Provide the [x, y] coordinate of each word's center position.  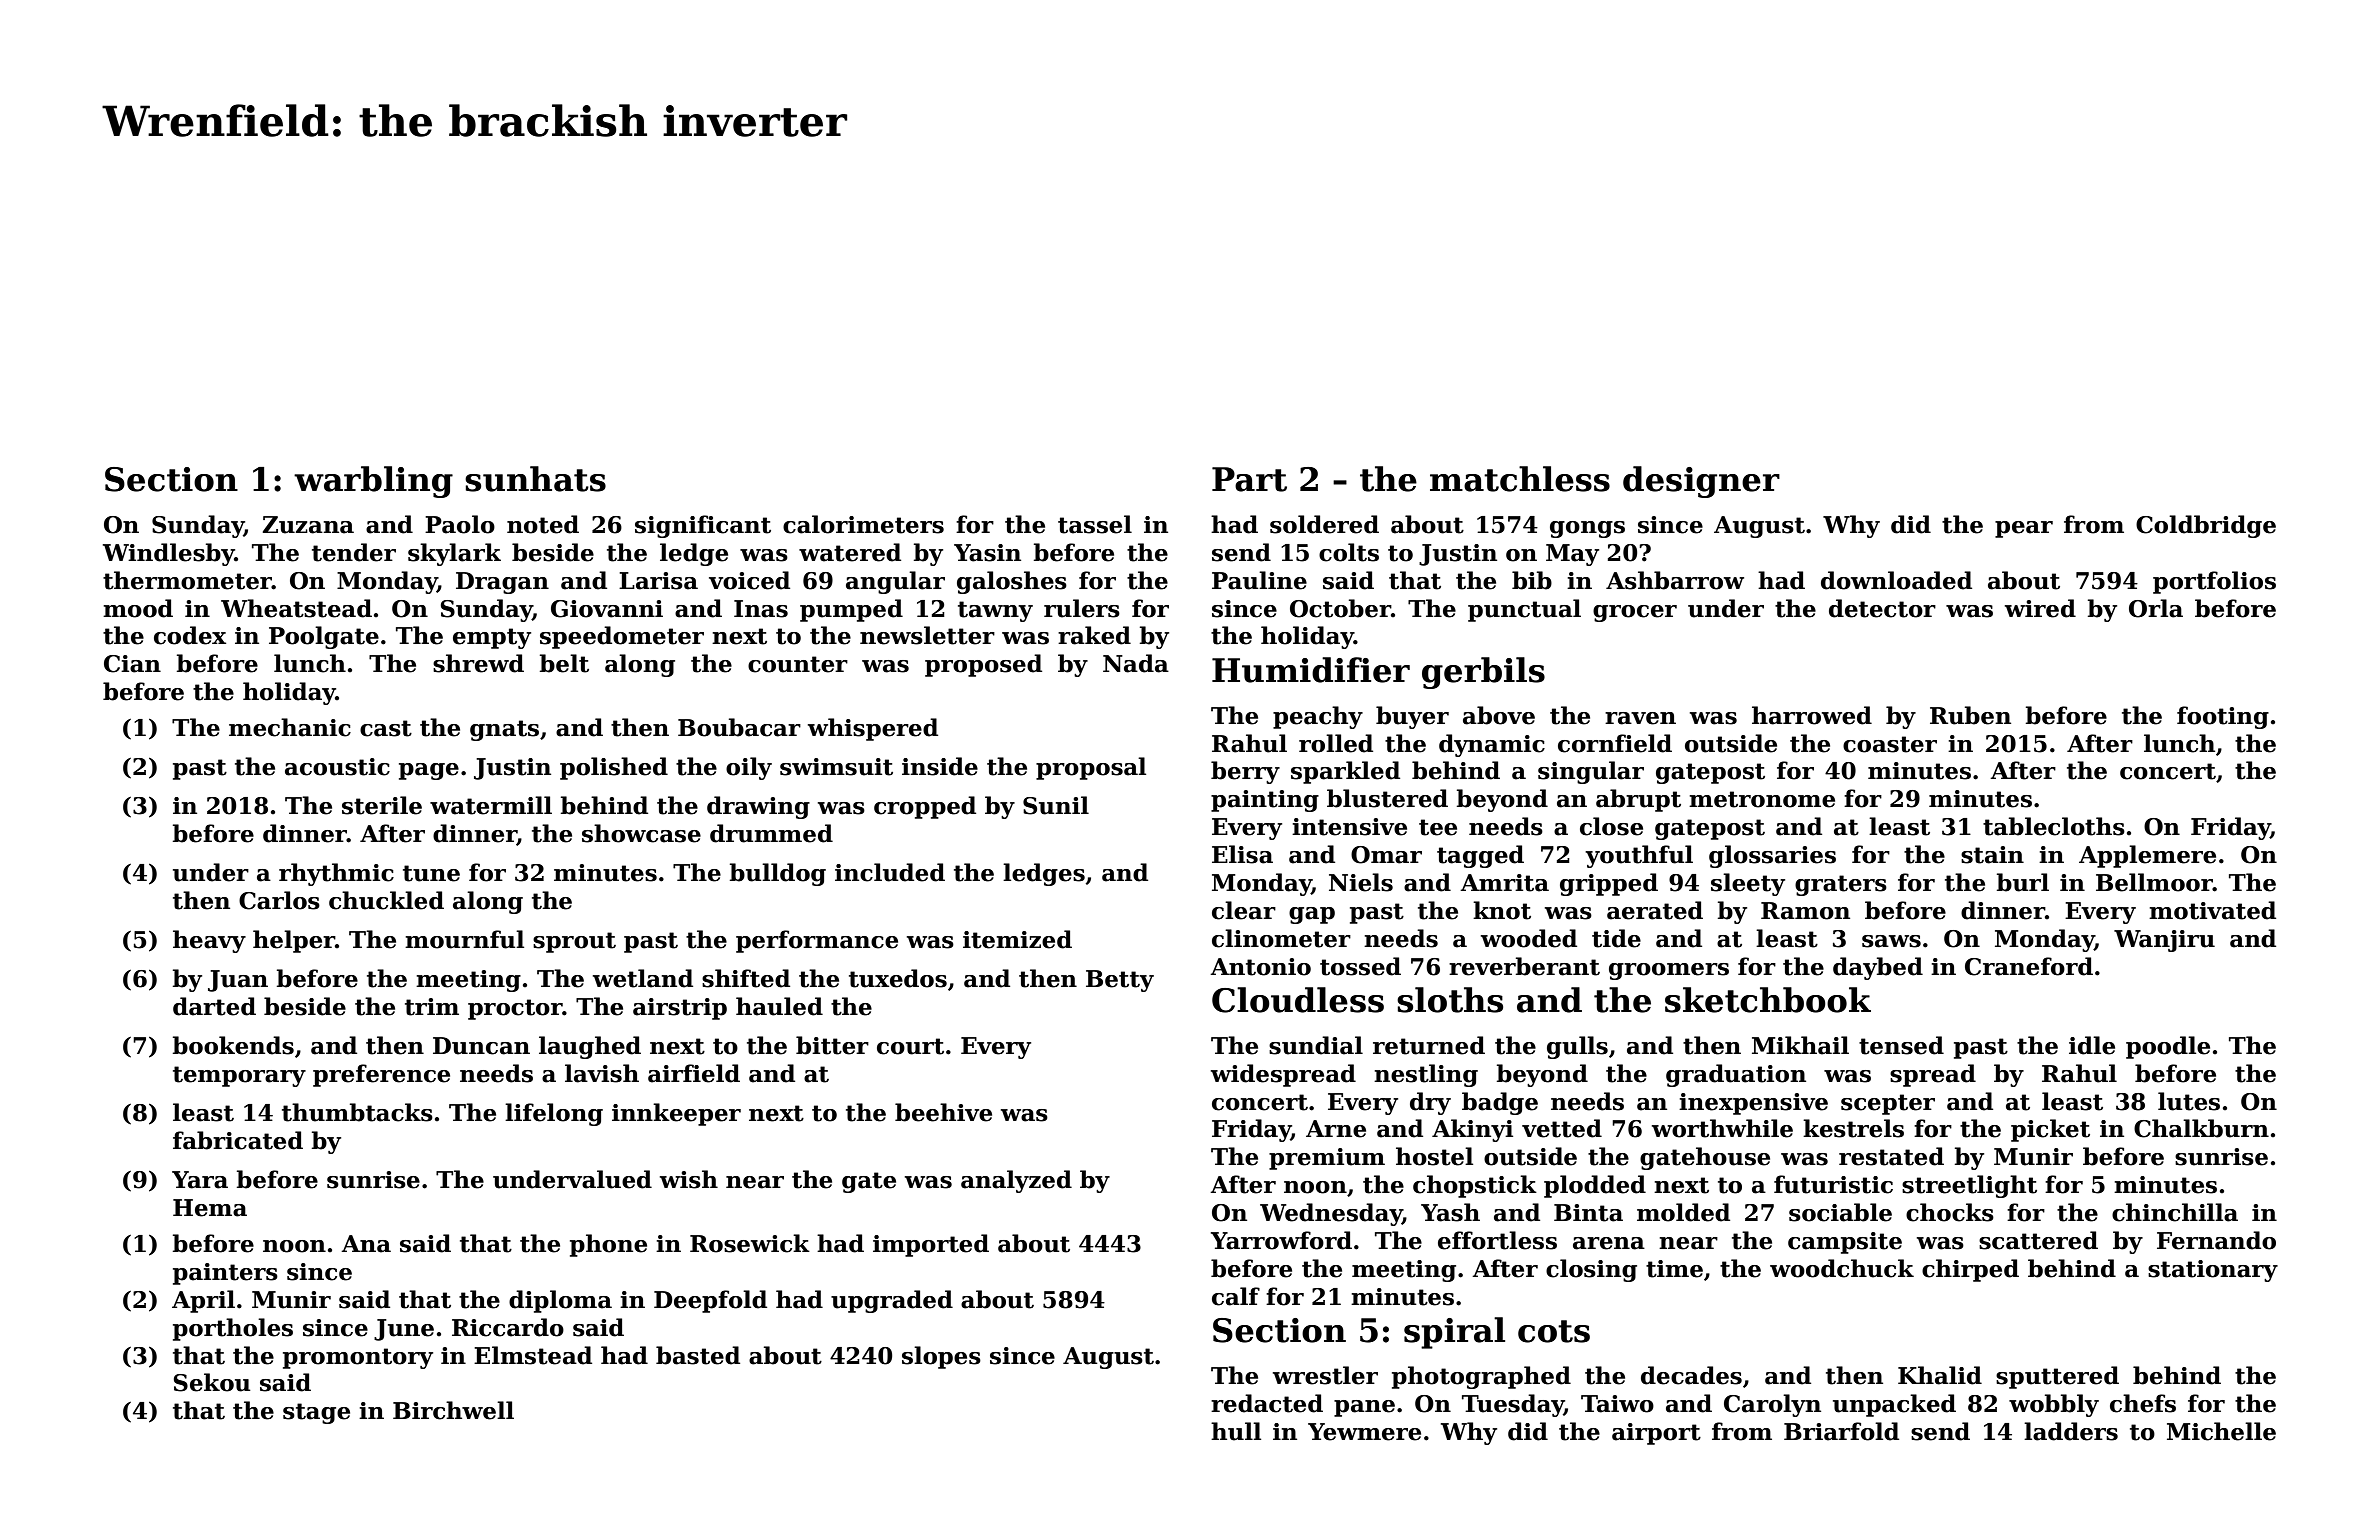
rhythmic [336, 874]
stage [316, 1413]
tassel [1095, 524]
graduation [1736, 1075]
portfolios [2214, 582]
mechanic [290, 727]
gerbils [1483, 673]
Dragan [502, 583]
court [910, 1046]
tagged [1480, 856]
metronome [1762, 799]
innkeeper [676, 1114]
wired [2040, 608]
